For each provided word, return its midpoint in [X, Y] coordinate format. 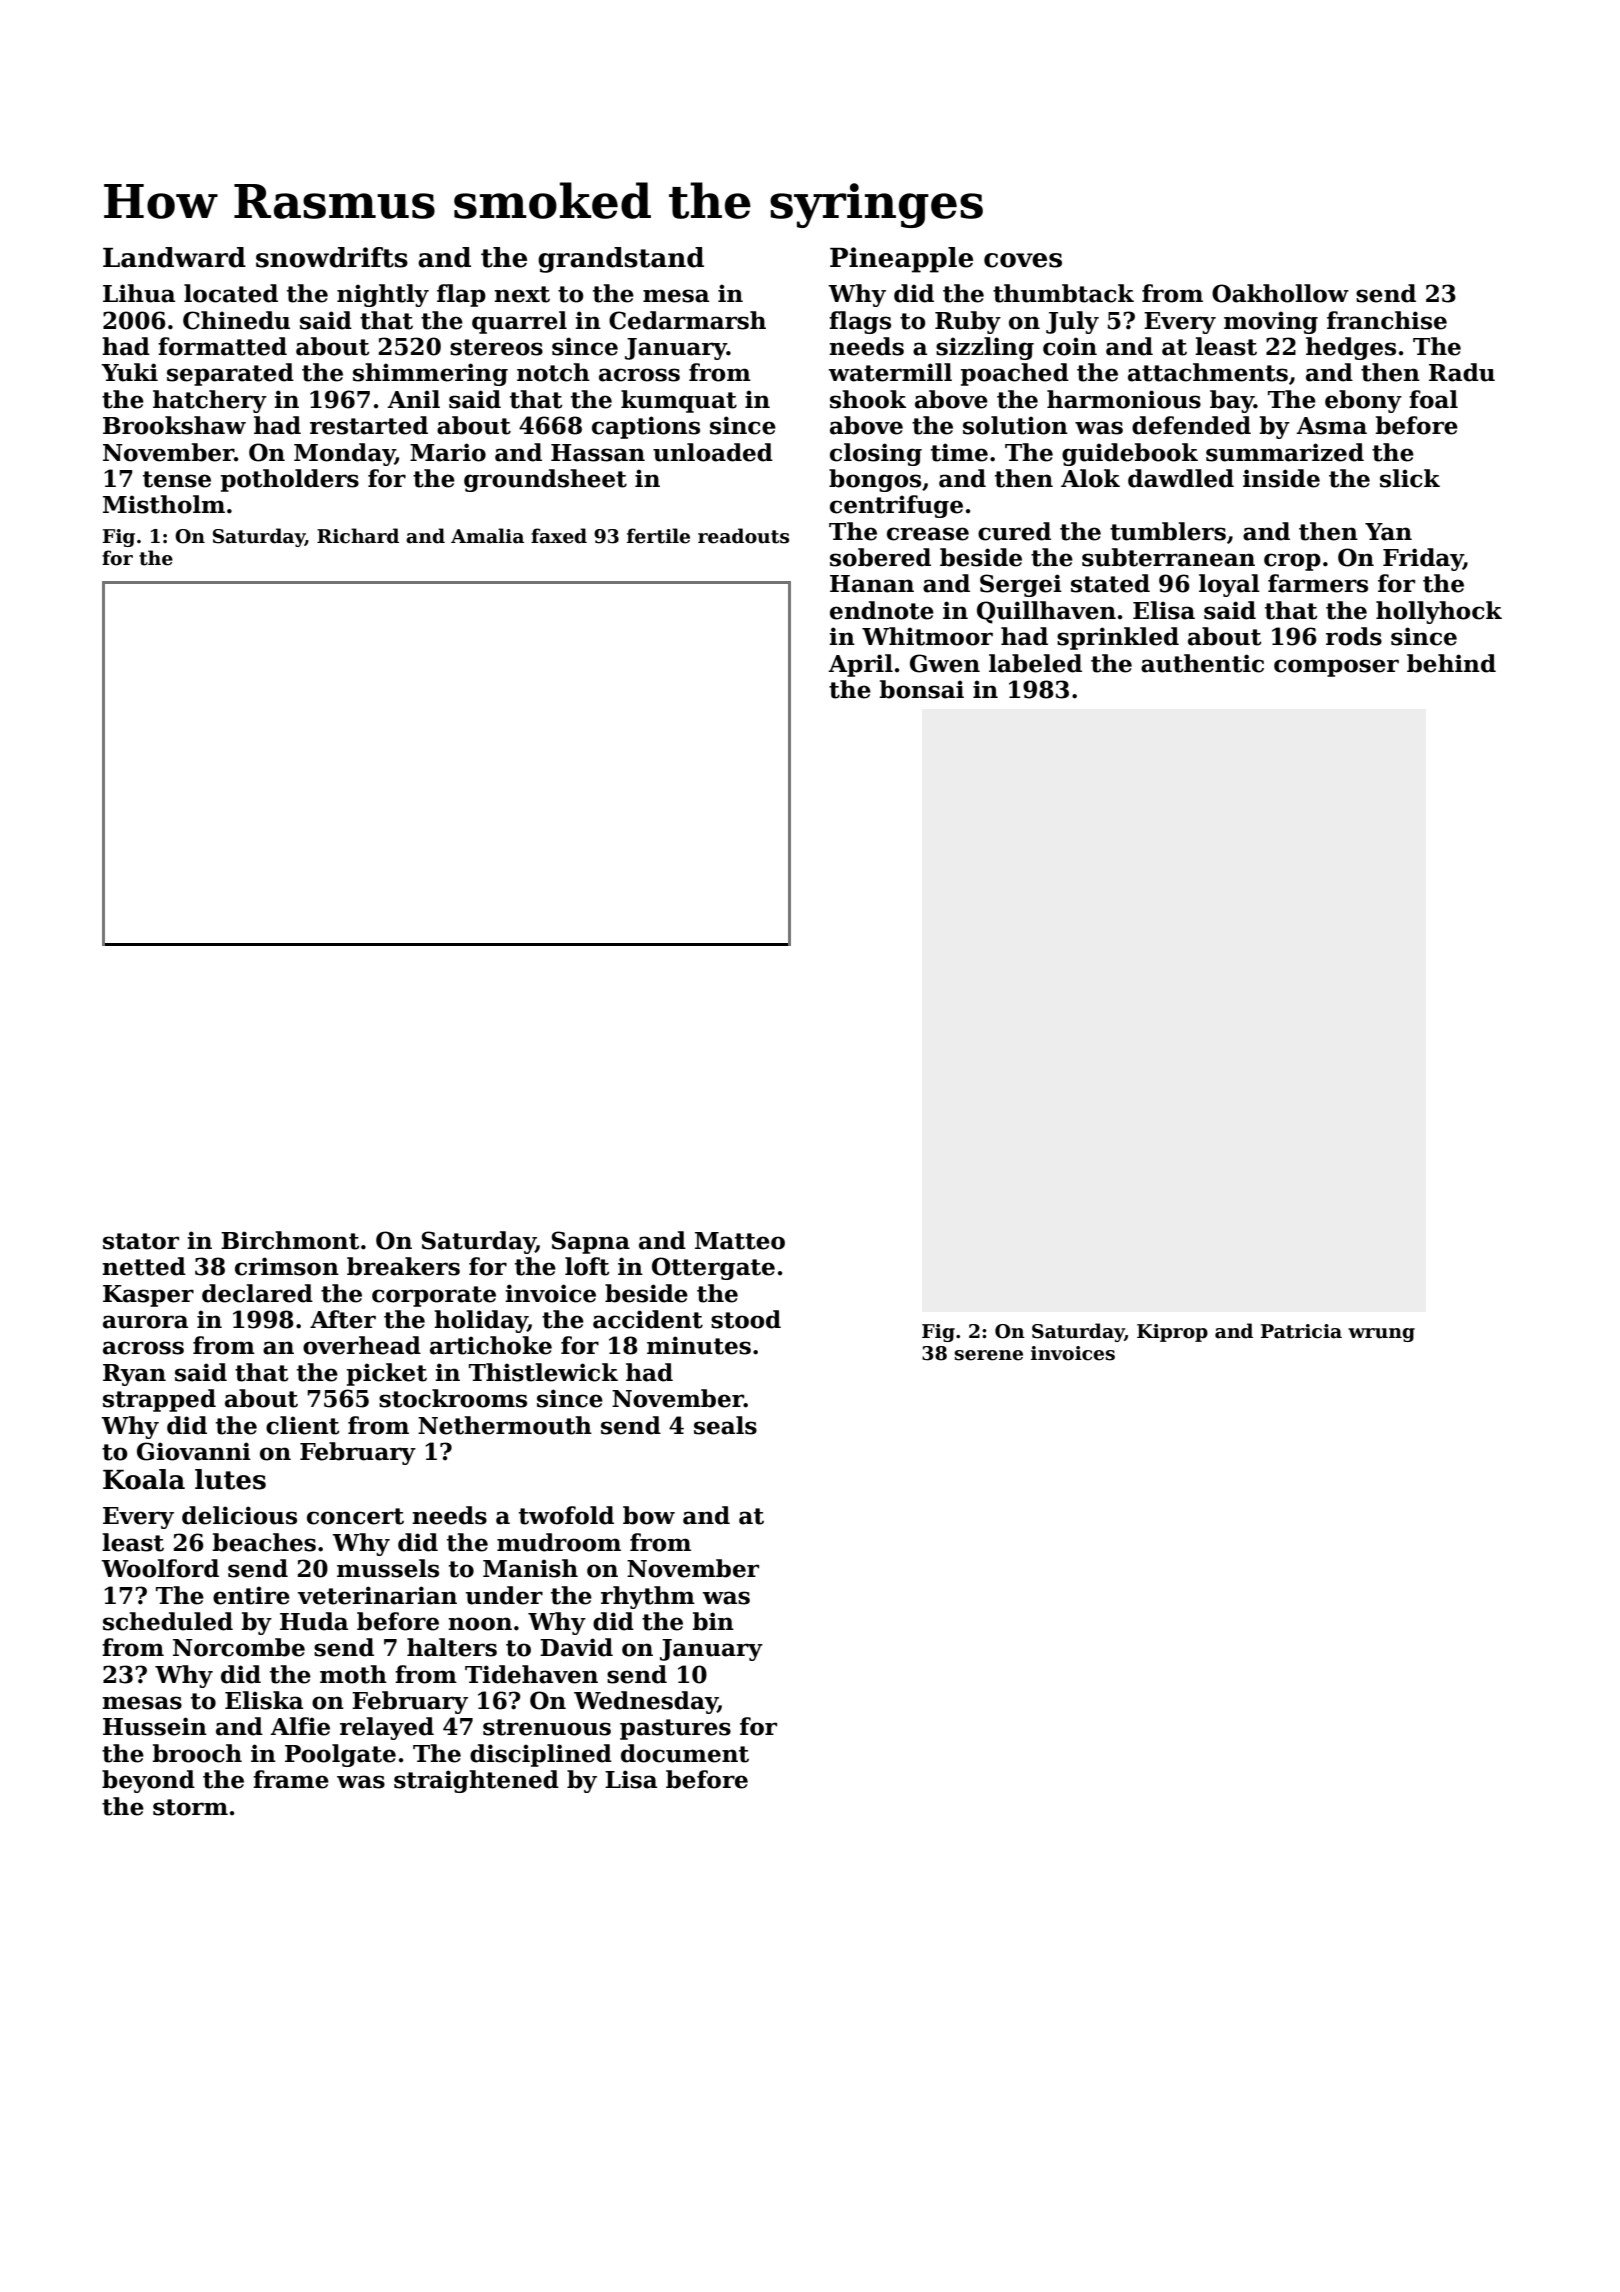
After [343, 1319]
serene [989, 1355]
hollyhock [1439, 612]
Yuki [129, 372]
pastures [675, 1729]
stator [141, 1241]
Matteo [740, 1241]
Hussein [155, 1726]
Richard [358, 536]
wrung [1381, 1335]
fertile [658, 536]
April [860, 665]
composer [1336, 668]
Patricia [1301, 1331]
